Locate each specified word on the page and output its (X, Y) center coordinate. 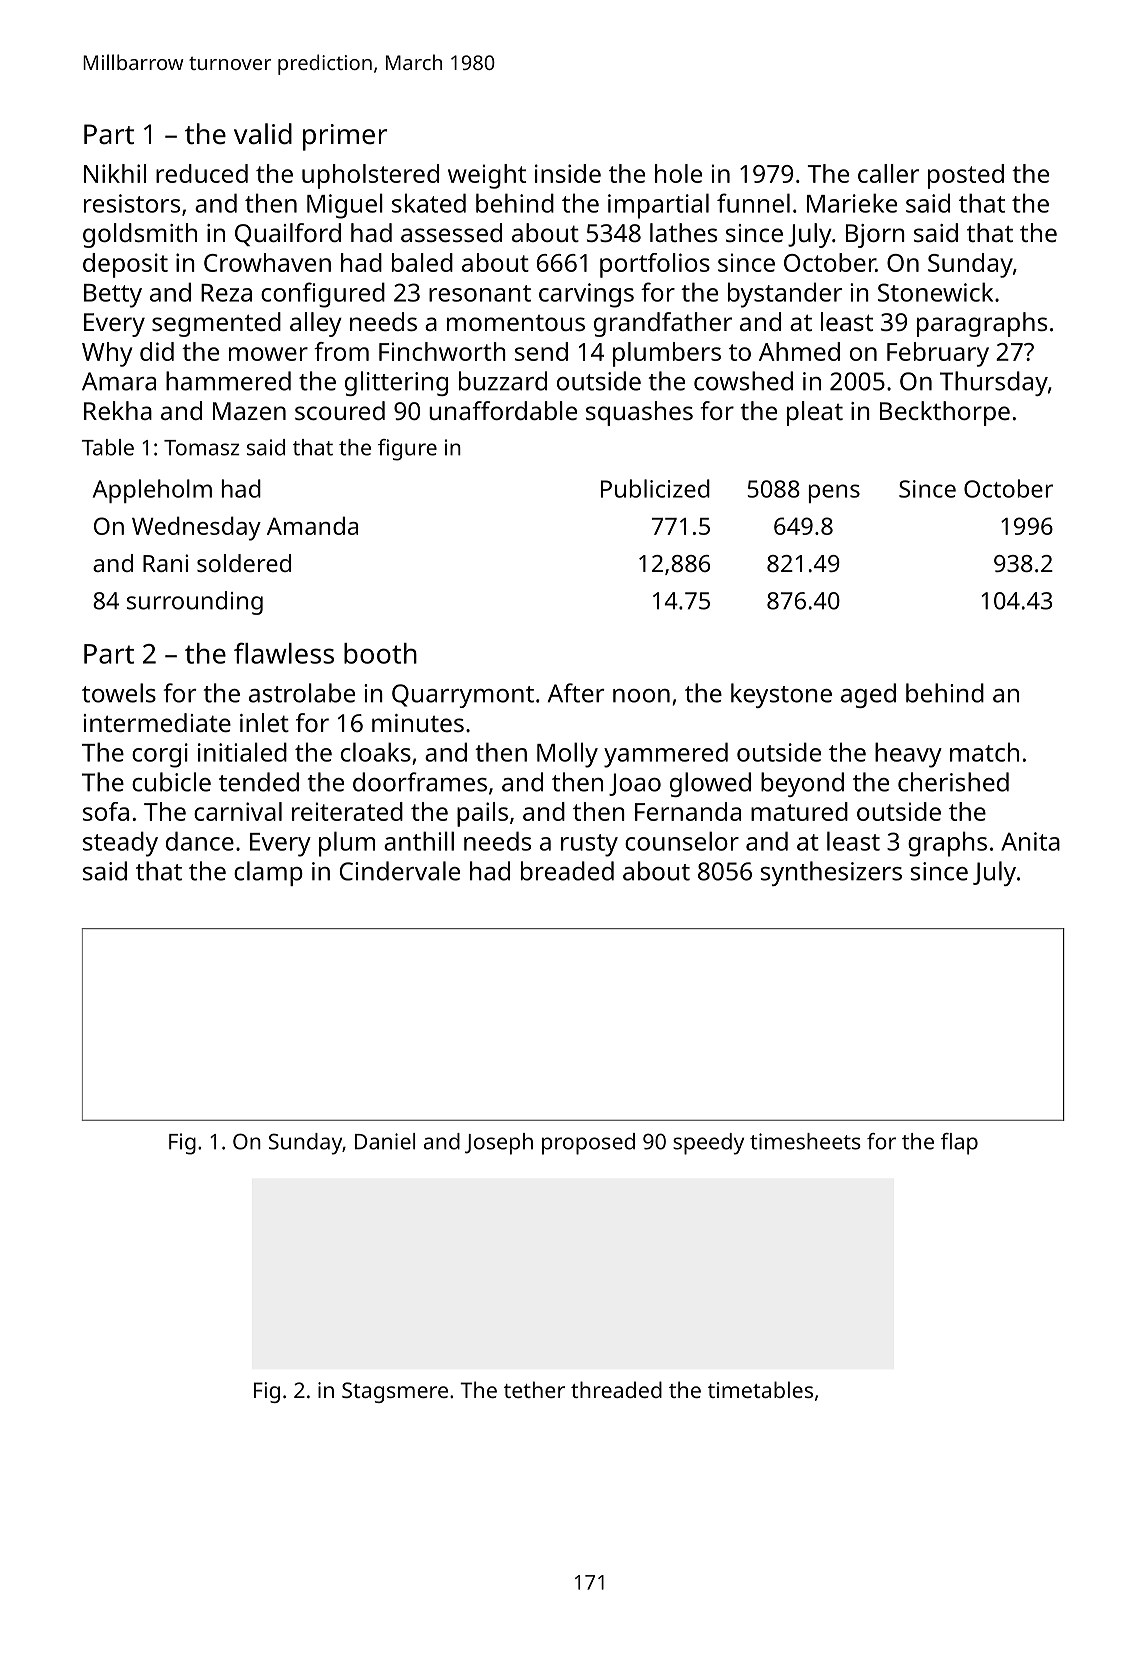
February (938, 354)
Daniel (385, 1141)
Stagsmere (395, 1392)
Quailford (288, 234)
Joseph (499, 1144)
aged (868, 695)
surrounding (195, 603)
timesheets (805, 1141)
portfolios (655, 265)
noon (641, 696)
